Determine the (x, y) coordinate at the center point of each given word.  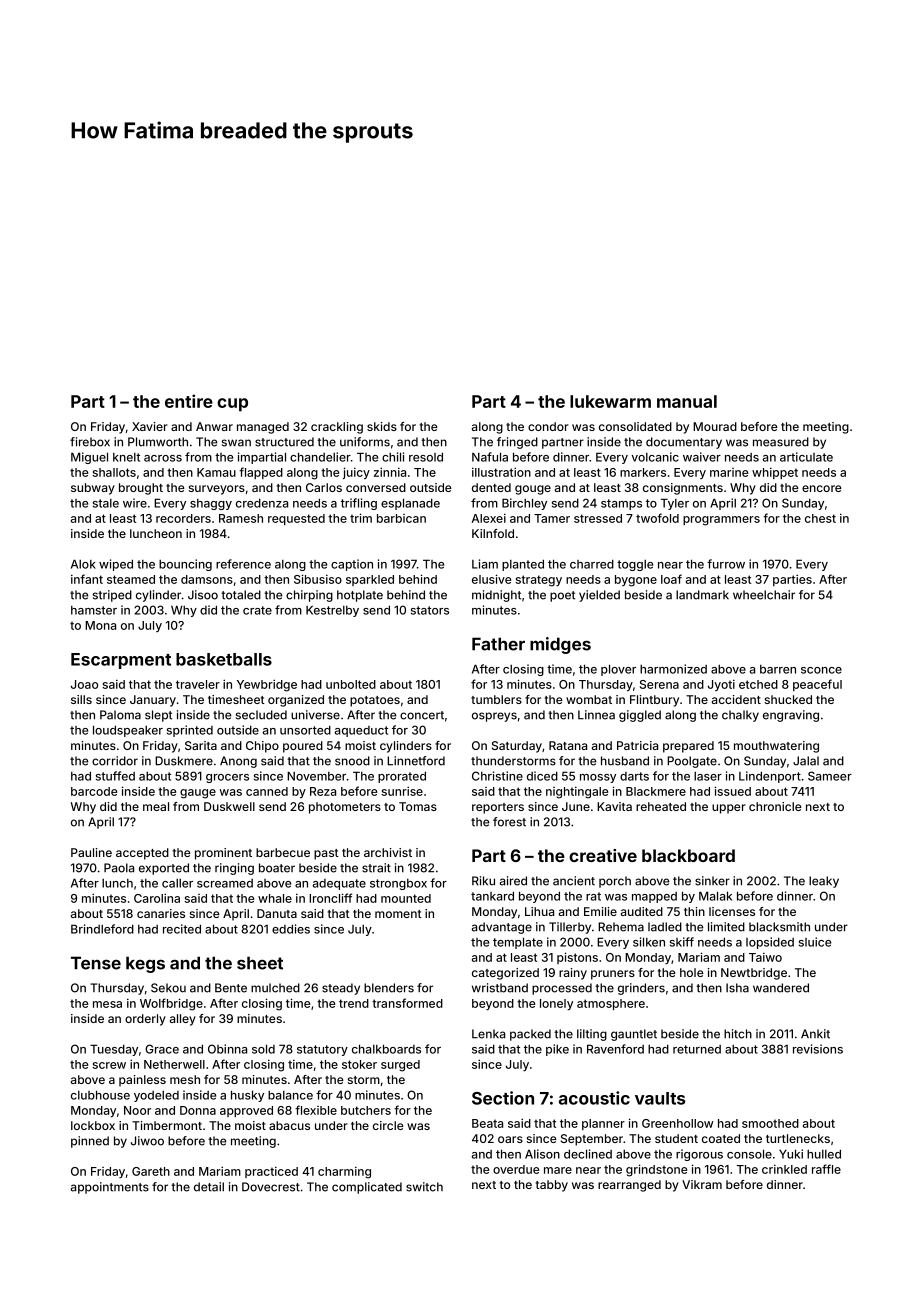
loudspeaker (128, 731)
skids (382, 426)
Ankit (815, 1034)
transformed (407, 1003)
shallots (114, 472)
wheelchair (764, 595)
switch (424, 1187)
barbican (401, 518)
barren (778, 669)
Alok (83, 564)
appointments (110, 1188)
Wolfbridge (171, 1004)
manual (687, 401)
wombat (589, 699)
